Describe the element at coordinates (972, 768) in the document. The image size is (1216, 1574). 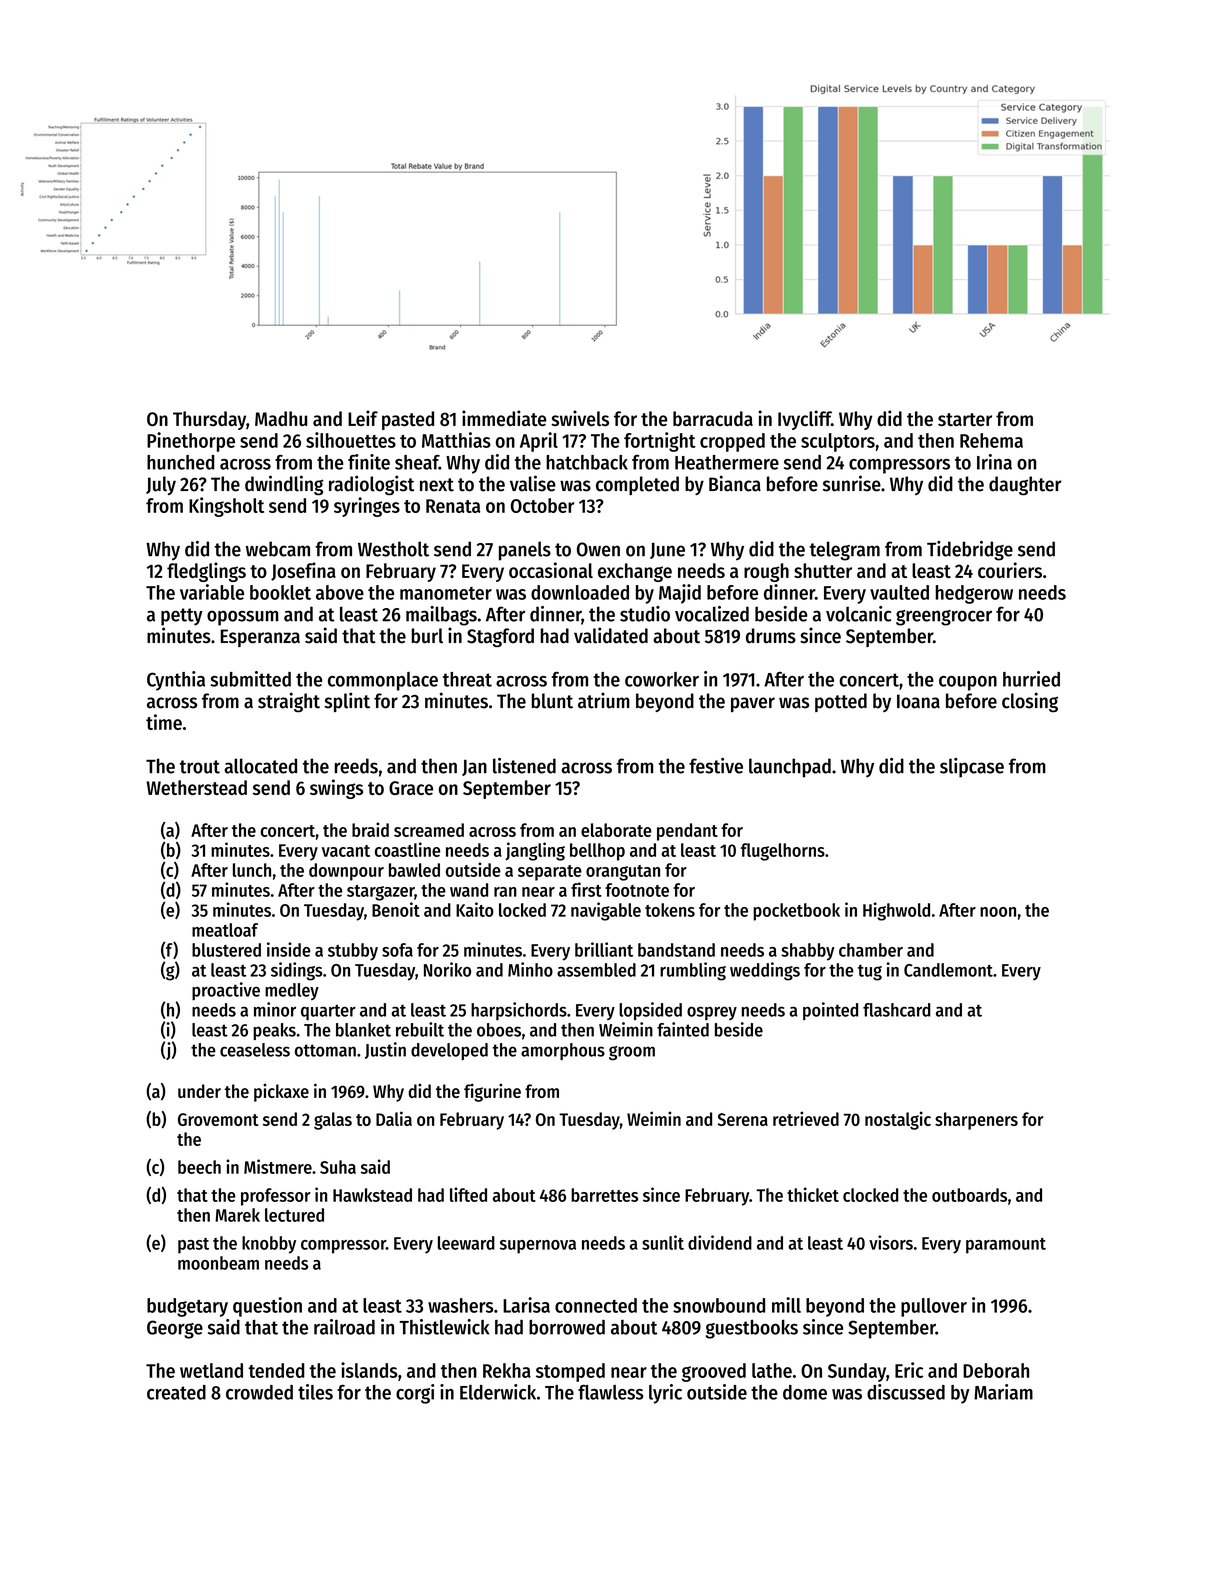
I see `slipcase` at that location.
